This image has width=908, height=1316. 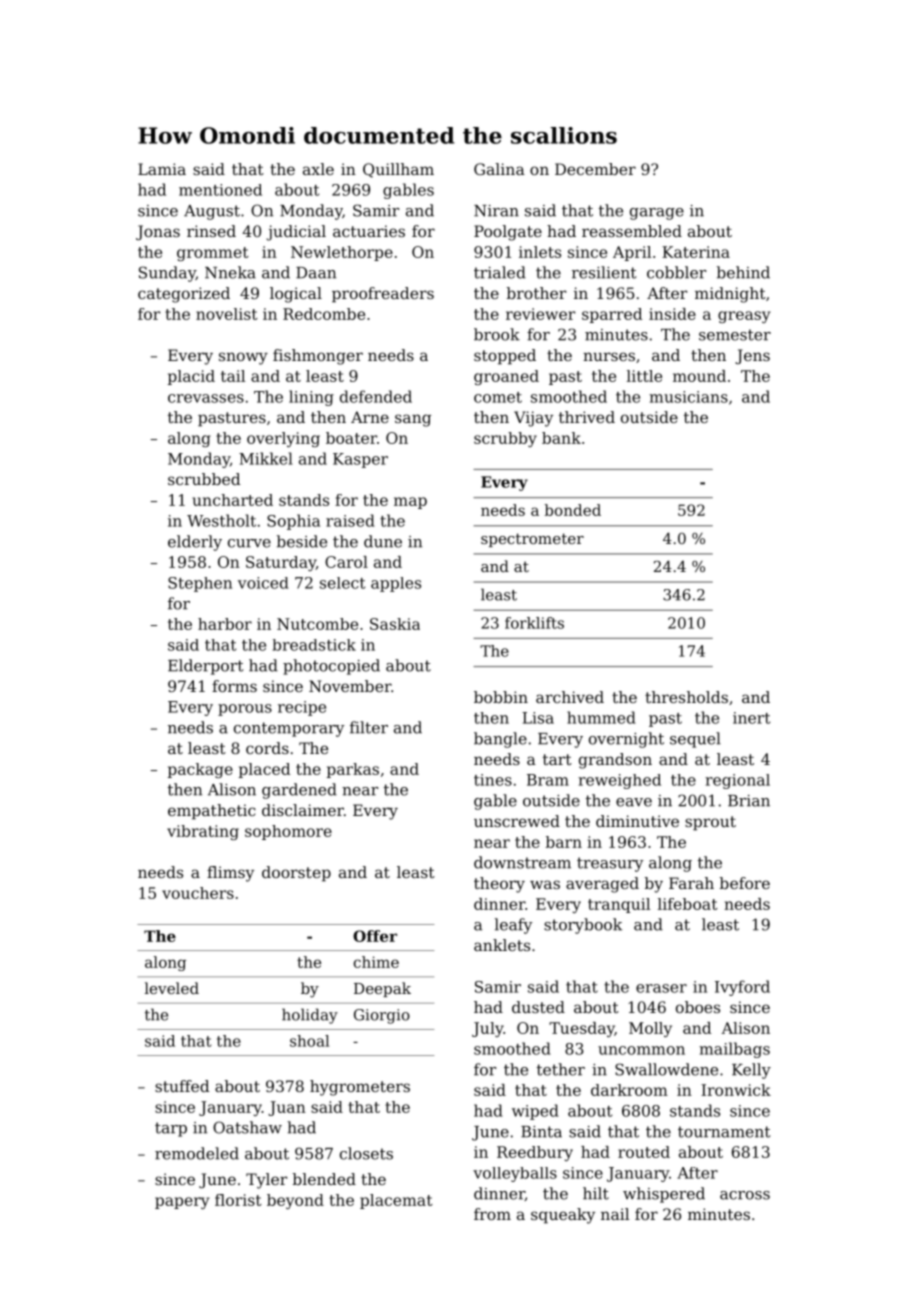 What do you see at coordinates (162, 169) in the image?
I see `Lamia` at bounding box center [162, 169].
